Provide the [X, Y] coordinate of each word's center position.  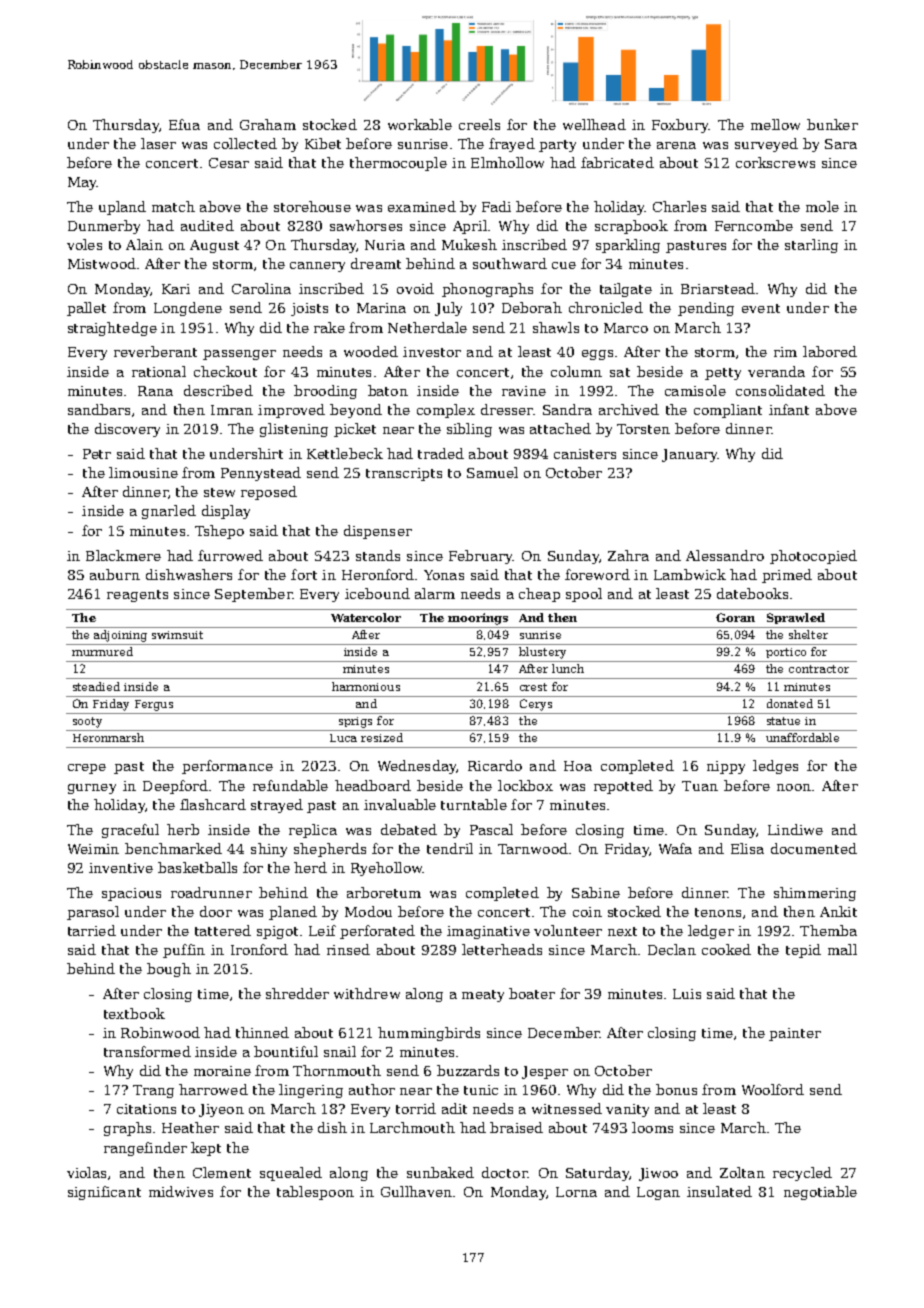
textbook [134, 1013]
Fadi [496, 206]
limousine [143, 472]
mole [822, 206]
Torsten [643, 429]
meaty [483, 996]
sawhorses [366, 225]
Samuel [492, 472]
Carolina [261, 288]
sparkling [628, 246]
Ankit [838, 911]
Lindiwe [795, 829]
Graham [268, 124]
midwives [181, 1191]
